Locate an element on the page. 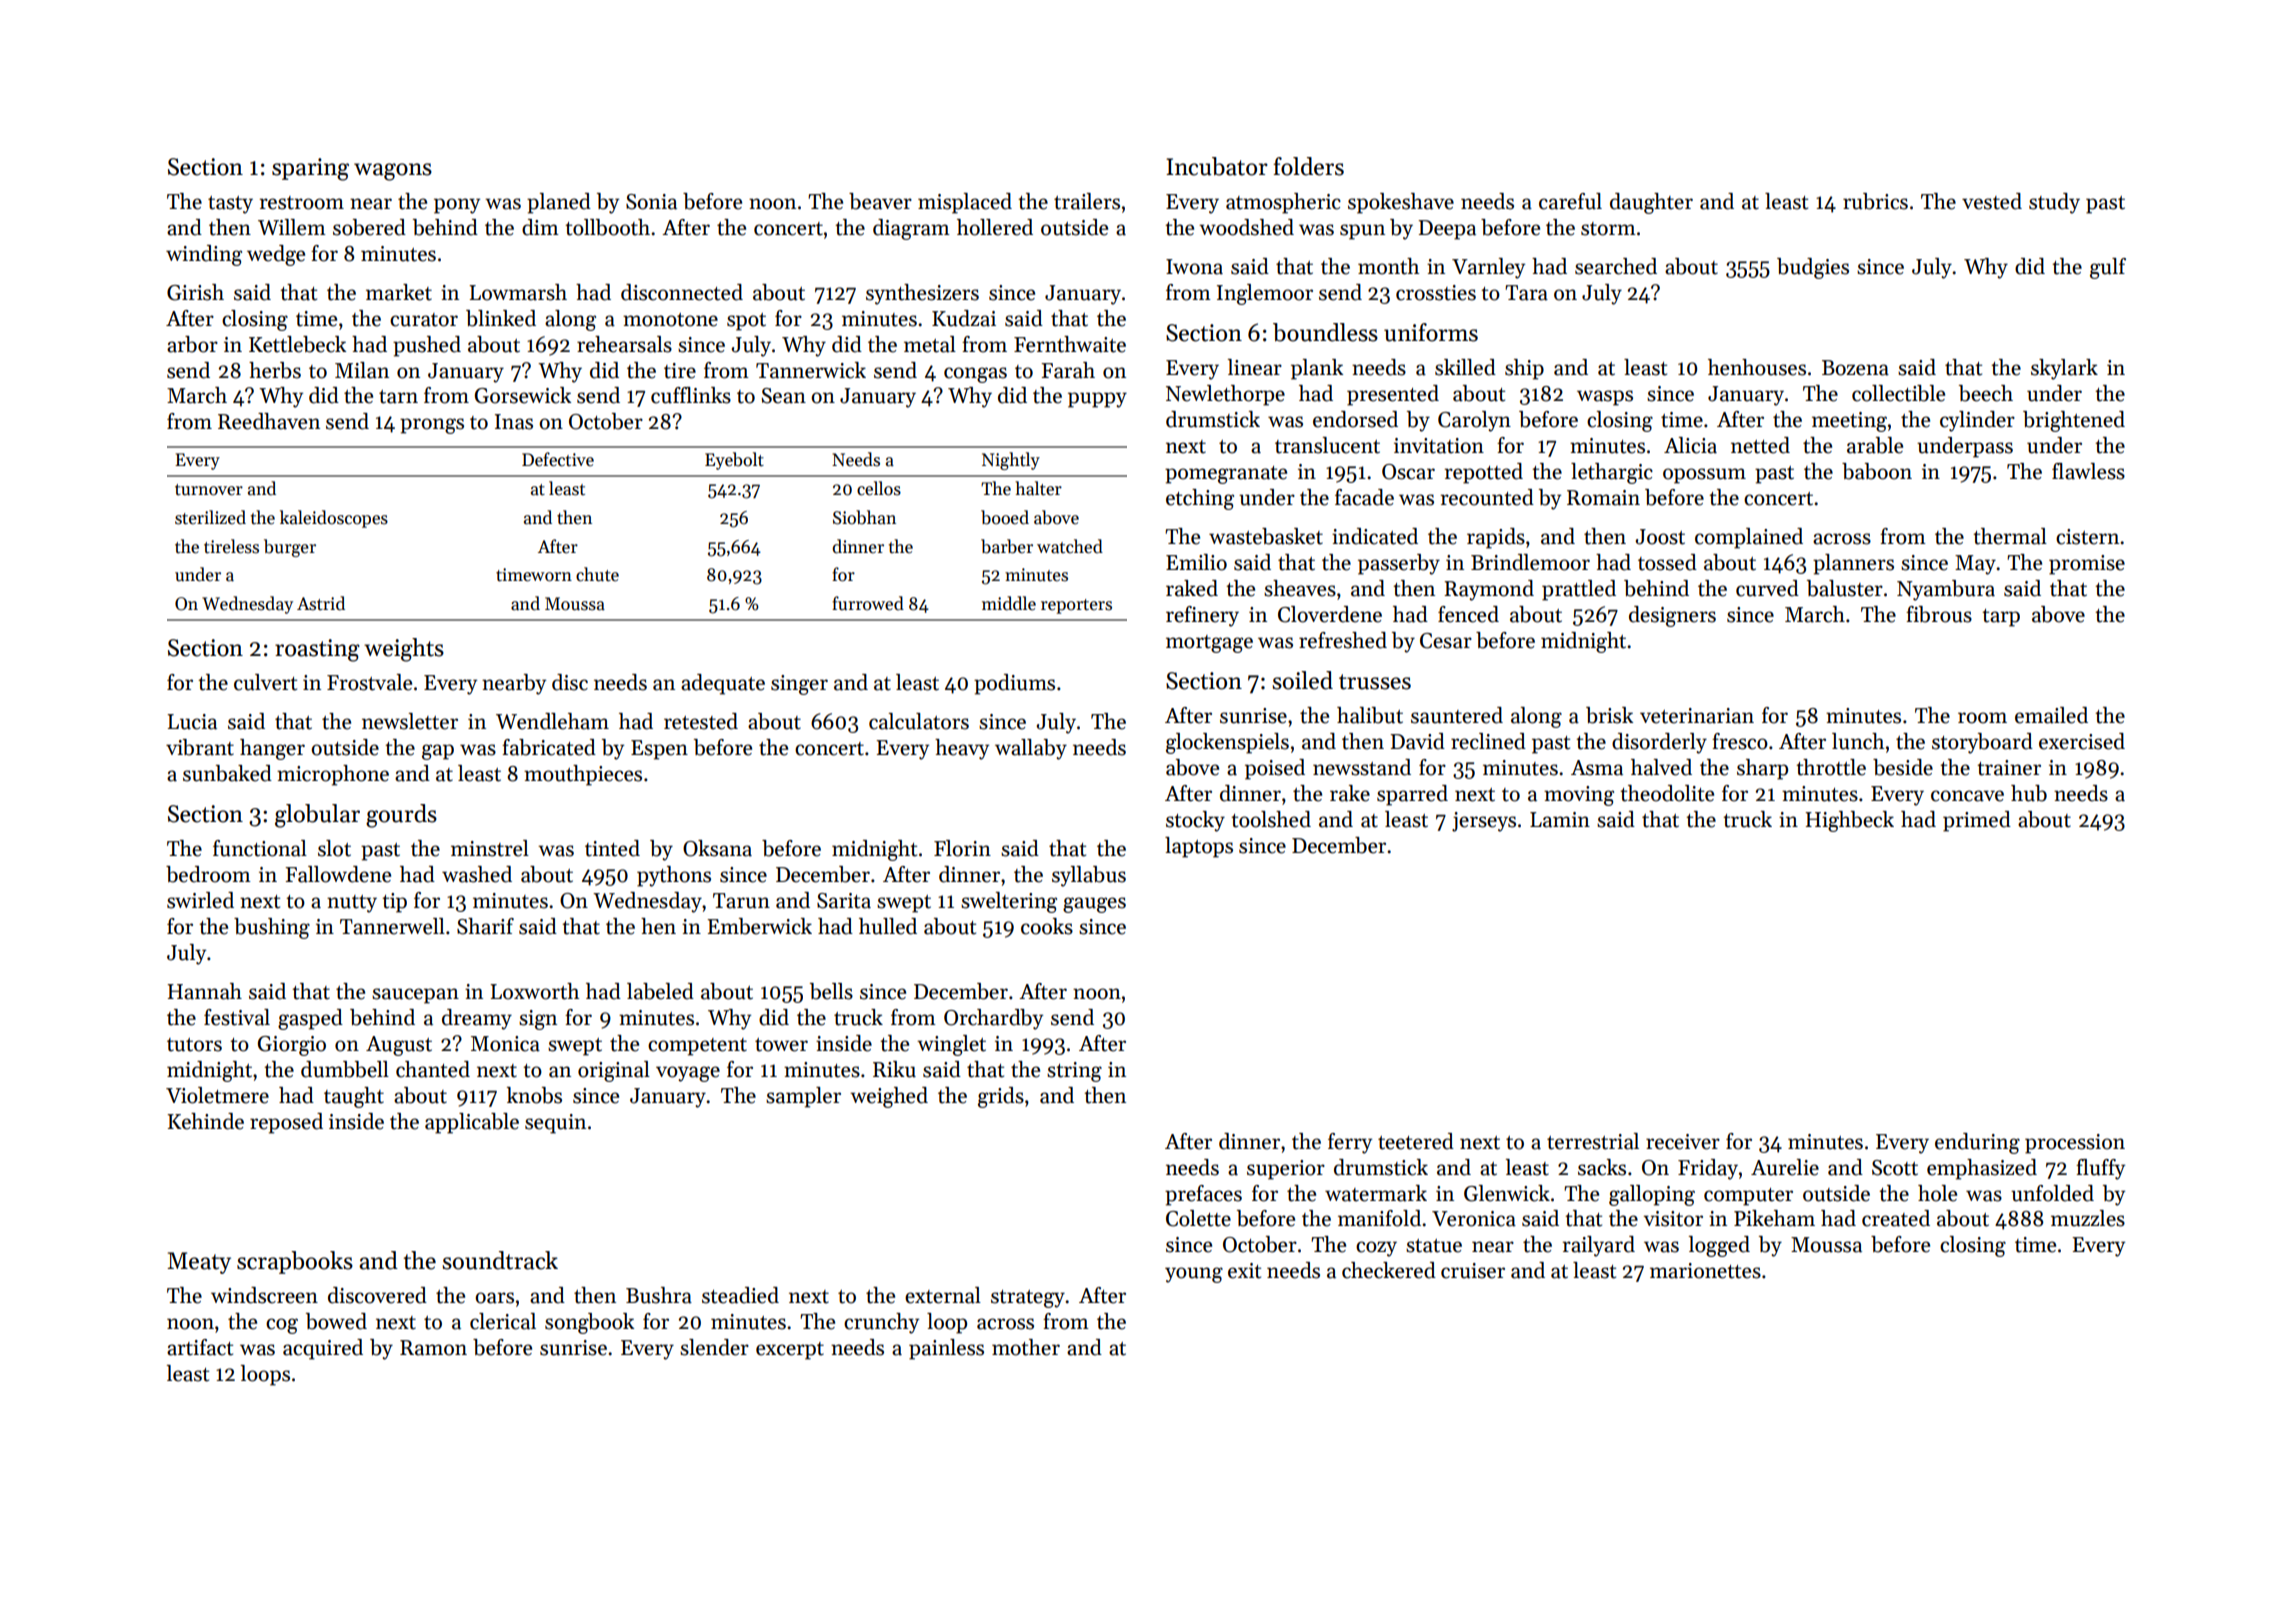  swirled is located at coordinates (200, 900).
